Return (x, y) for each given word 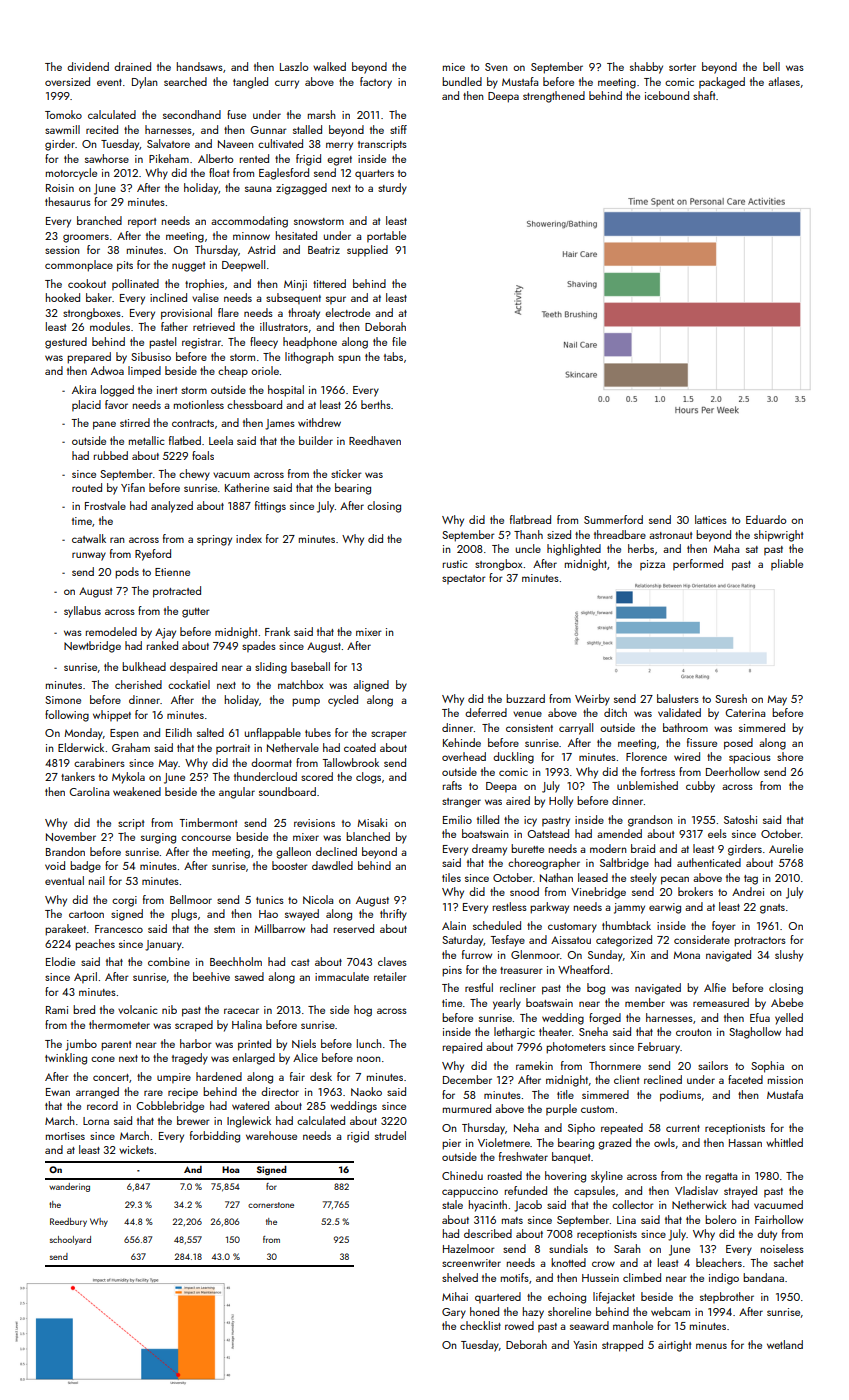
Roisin (60, 188)
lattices (711, 519)
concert (111, 1077)
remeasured (721, 1002)
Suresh (731, 698)
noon (368, 1059)
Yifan (133, 487)
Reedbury (68, 1222)
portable (386, 236)
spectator (464, 579)
